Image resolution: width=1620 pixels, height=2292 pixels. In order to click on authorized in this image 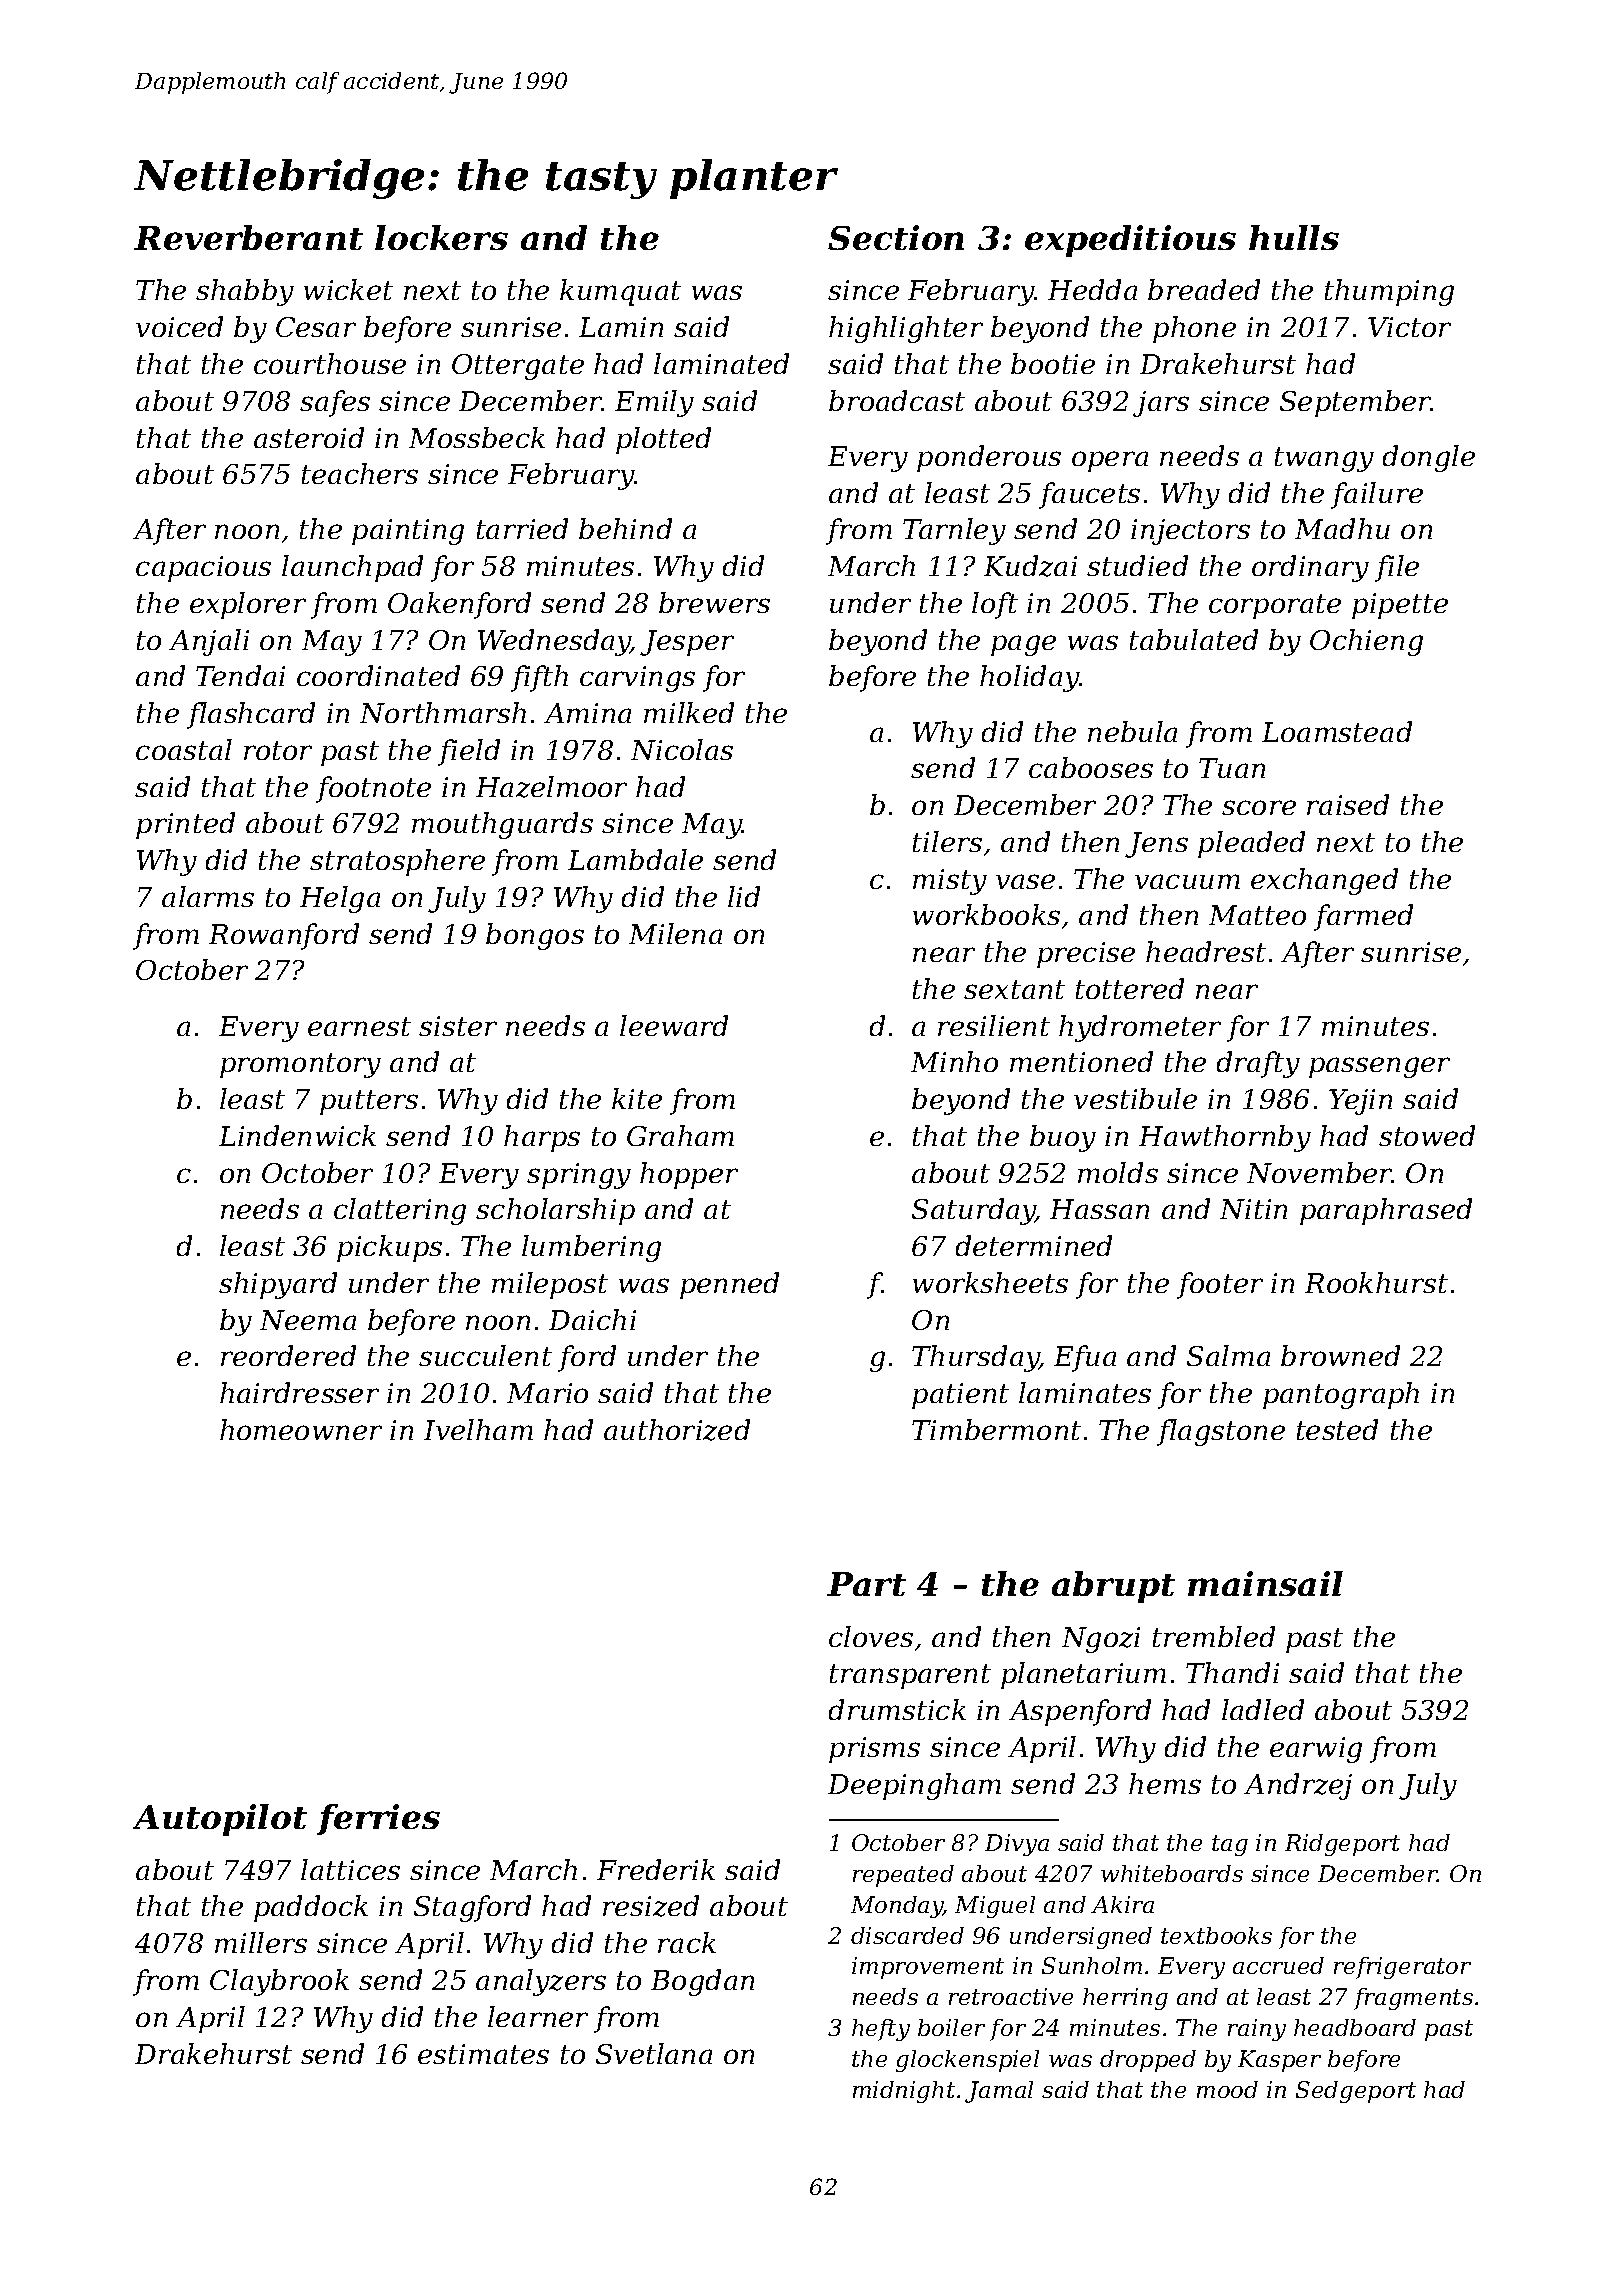, I will do `click(677, 1430)`.
